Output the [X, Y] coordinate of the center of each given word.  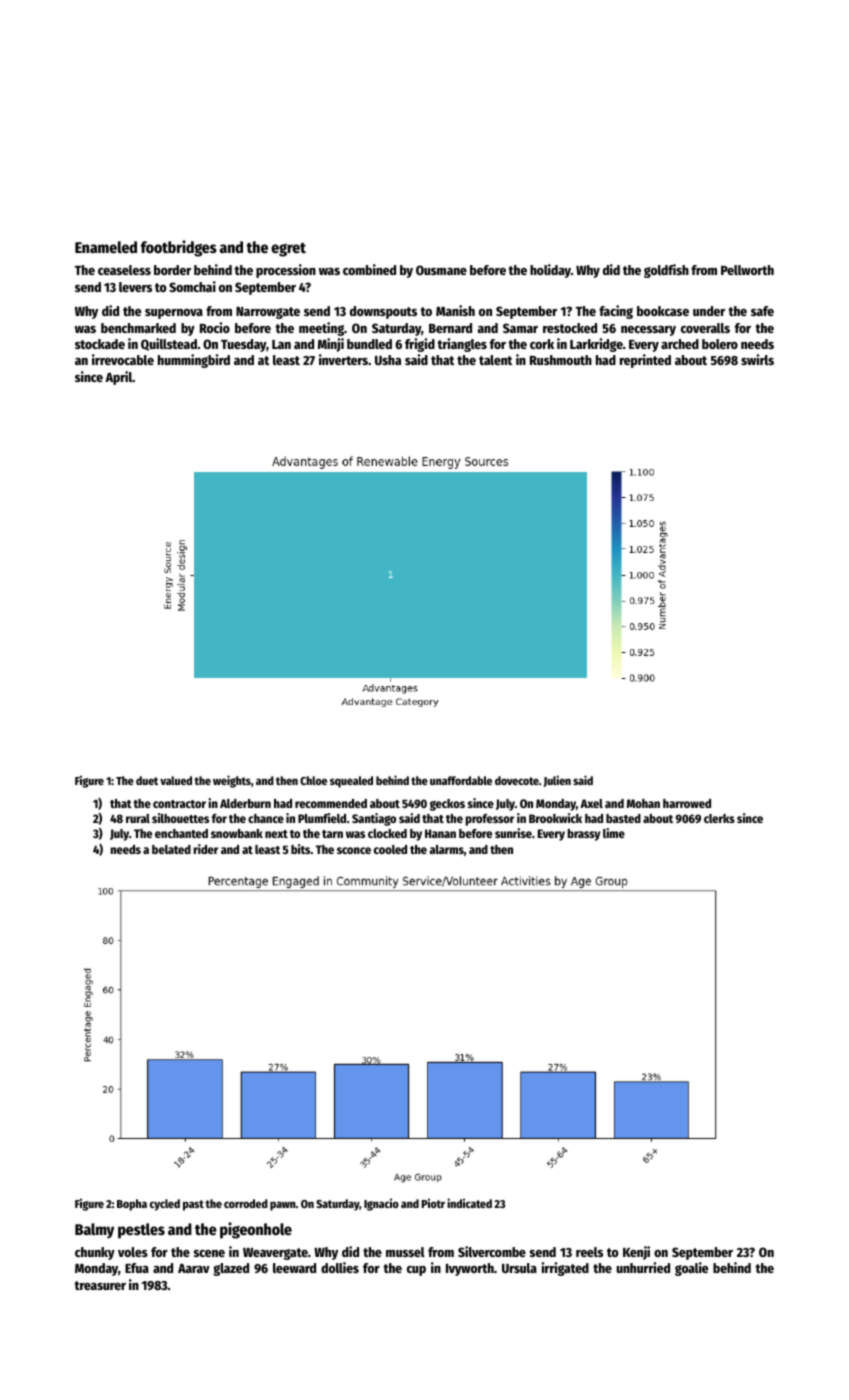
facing [616, 312]
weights [232, 781]
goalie [691, 1269]
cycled [165, 1205]
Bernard [450, 328]
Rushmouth [561, 360]
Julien [557, 781]
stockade [100, 344]
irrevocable [123, 359]
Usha [388, 360]
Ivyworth [470, 1269]
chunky [95, 1253]
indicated [469, 1203]
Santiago [374, 819]
